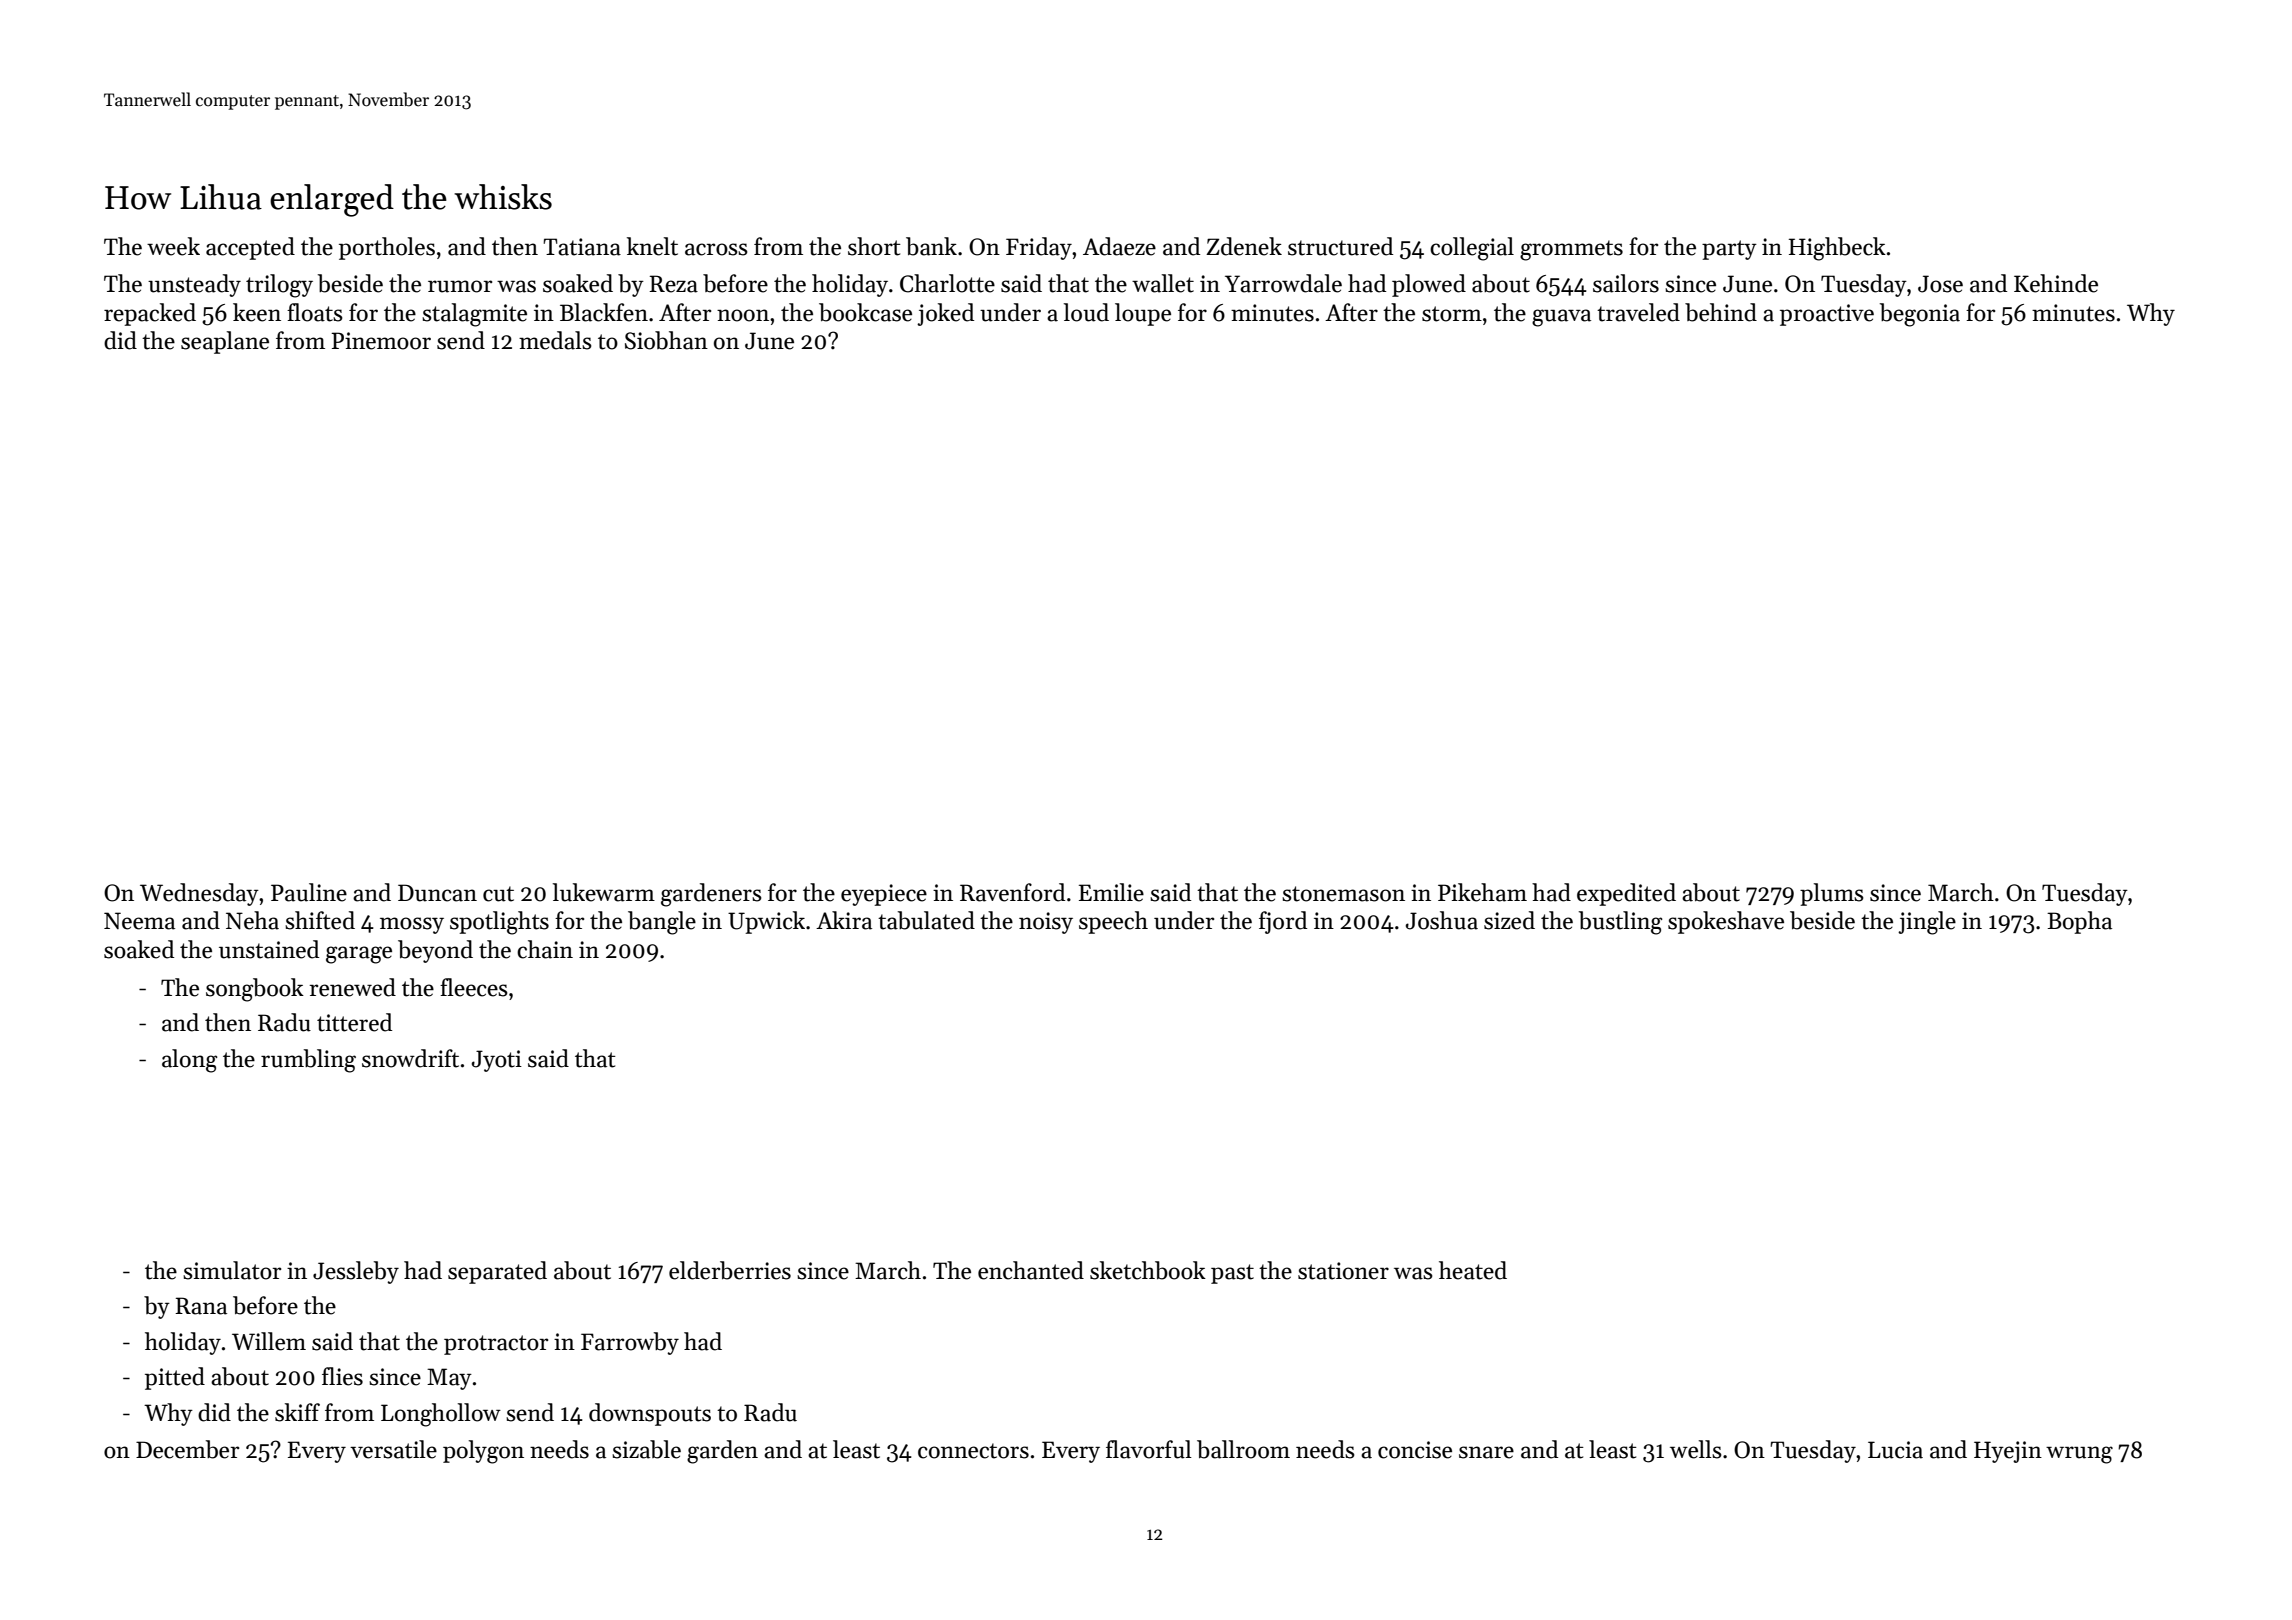 The width and height of the screenshot is (2292, 1620). Describe the element at coordinates (2079, 922) in the screenshot. I see `Bopha` at that location.
